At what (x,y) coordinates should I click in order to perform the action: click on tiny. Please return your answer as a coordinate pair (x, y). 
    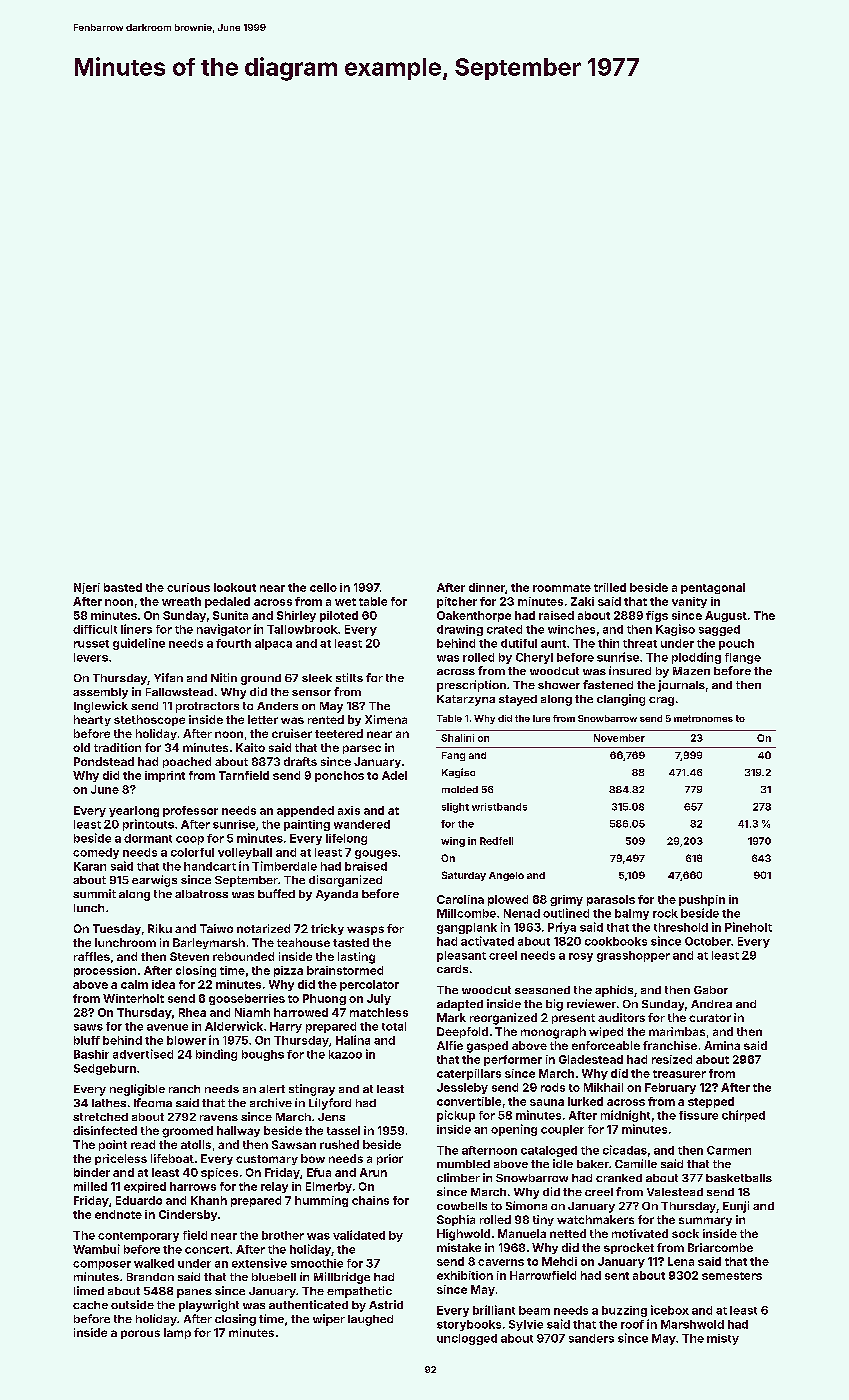
    Looking at the image, I should click on (543, 1220).
